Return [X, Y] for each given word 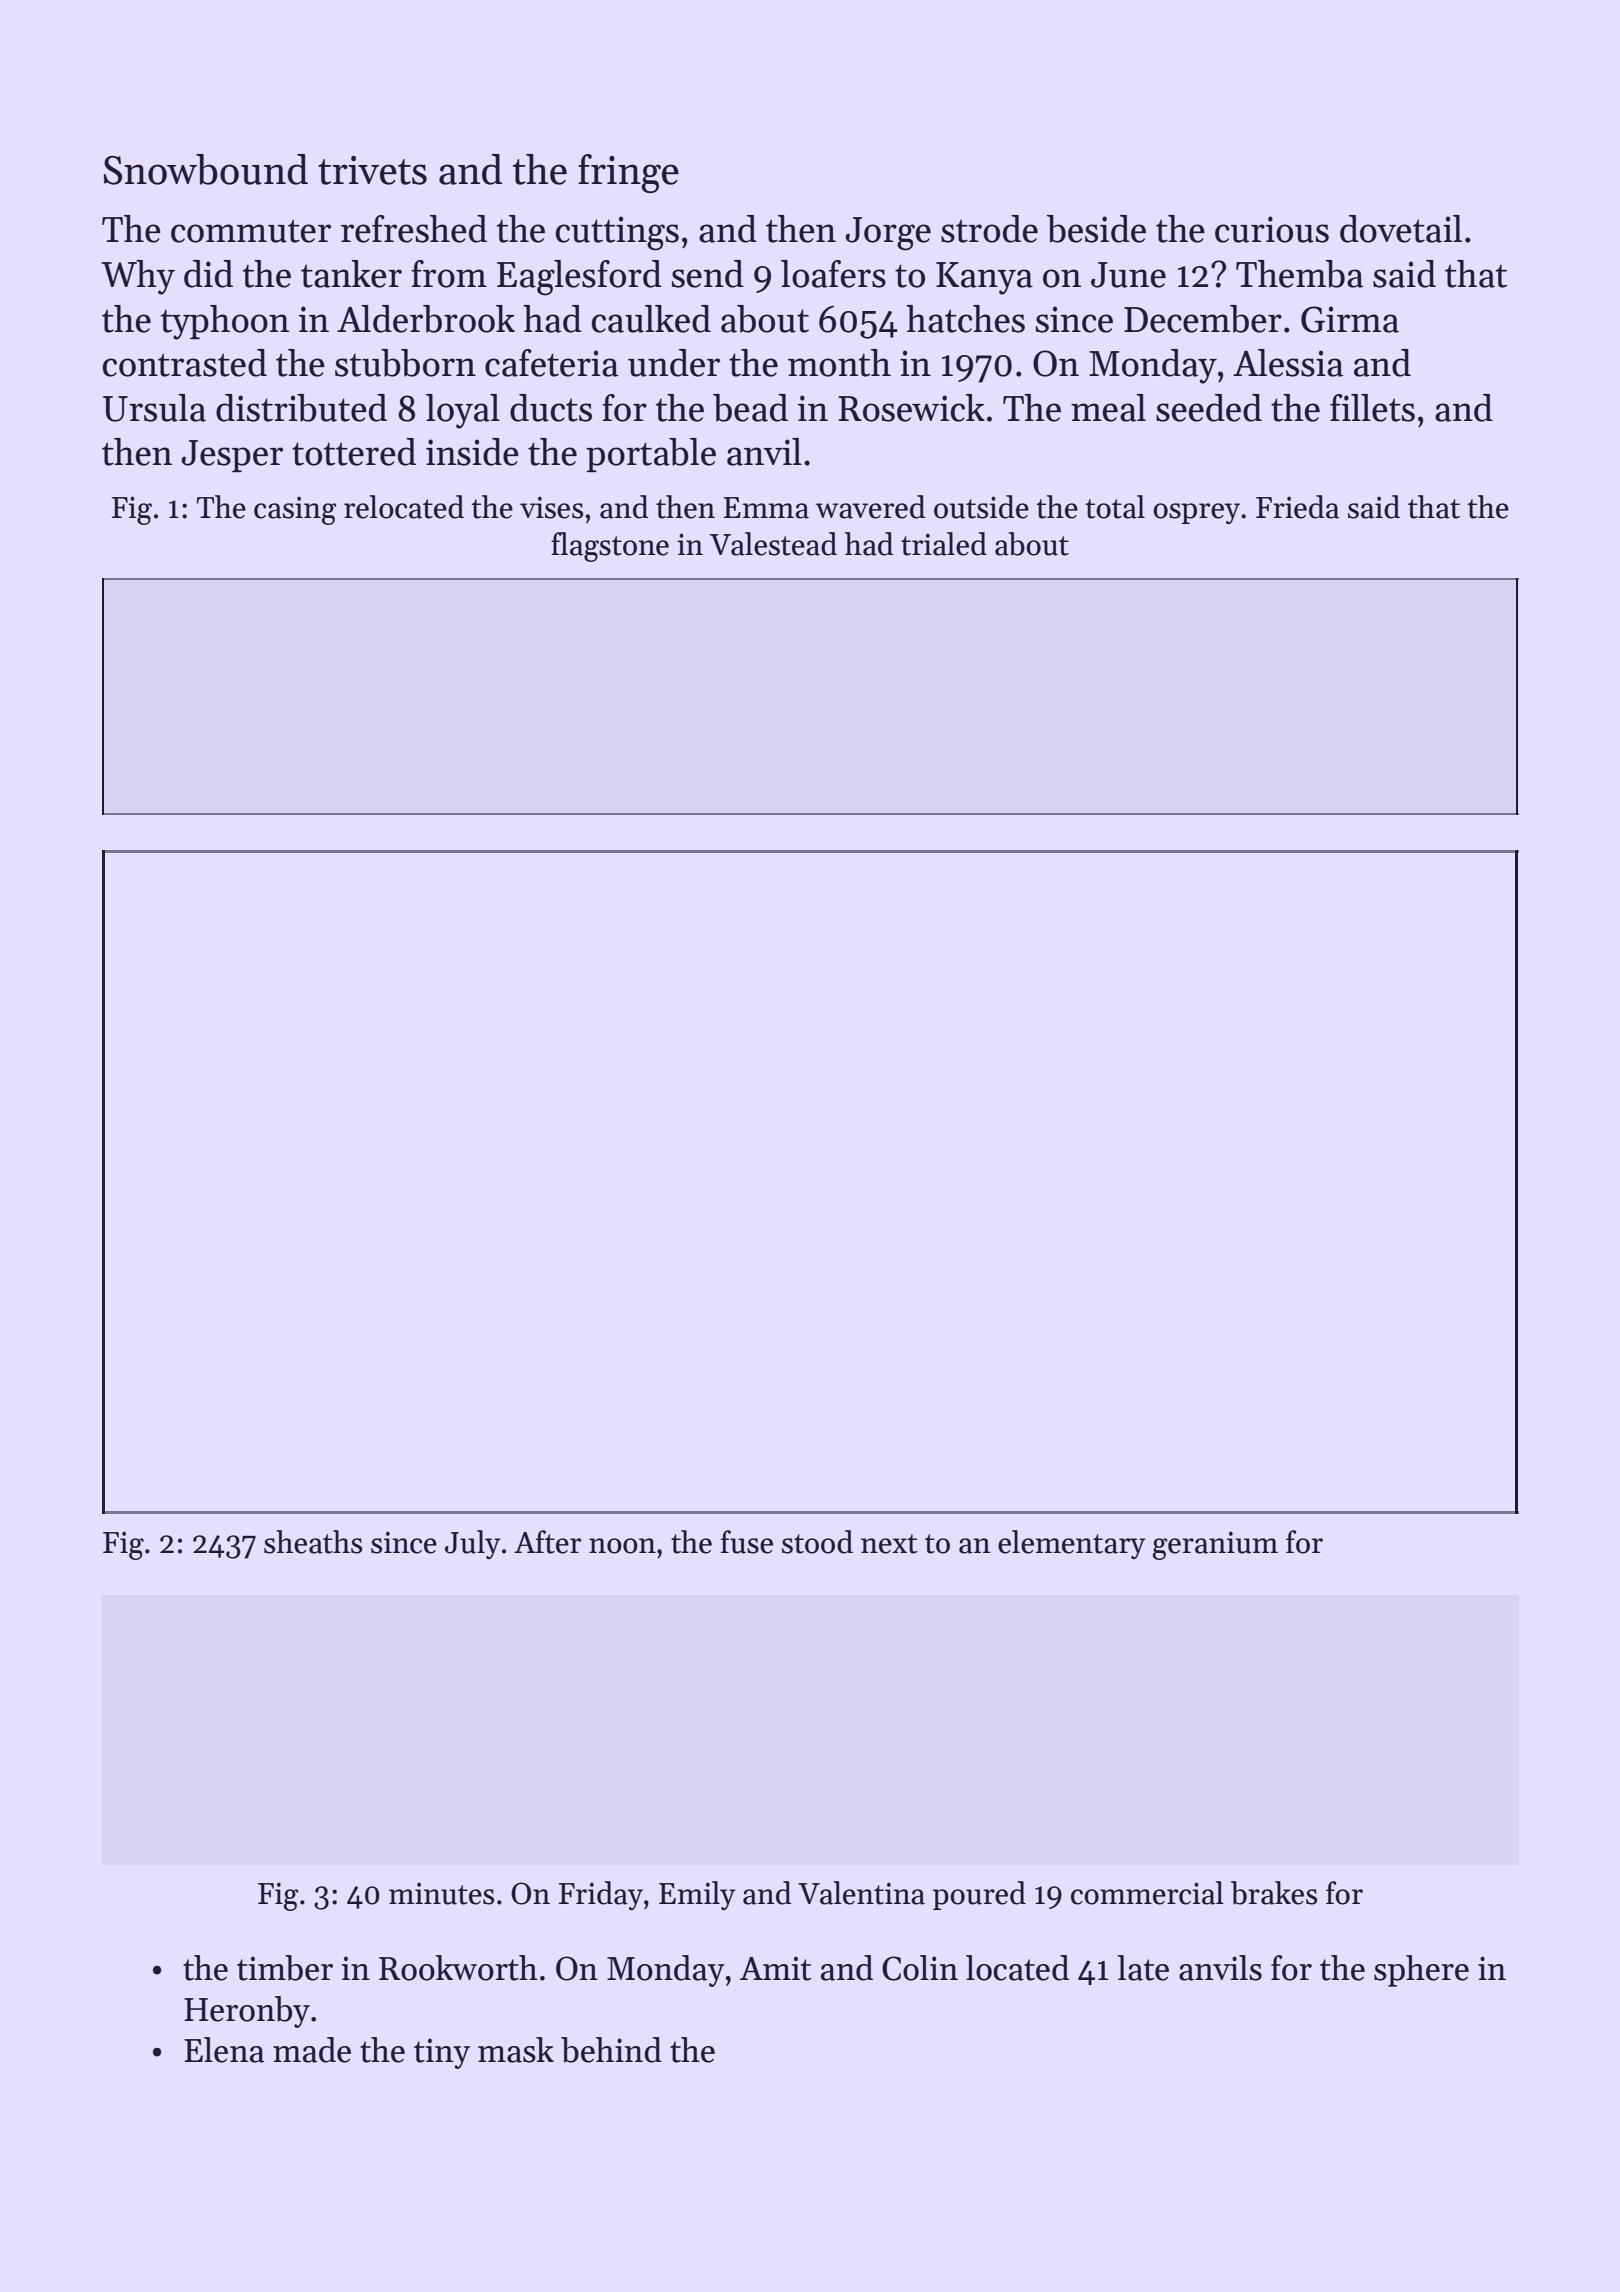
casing [295, 510]
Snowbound [205, 169]
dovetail [1401, 229]
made [312, 2050]
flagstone [610, 547]
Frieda [1297, 507]
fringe [628, 173]
